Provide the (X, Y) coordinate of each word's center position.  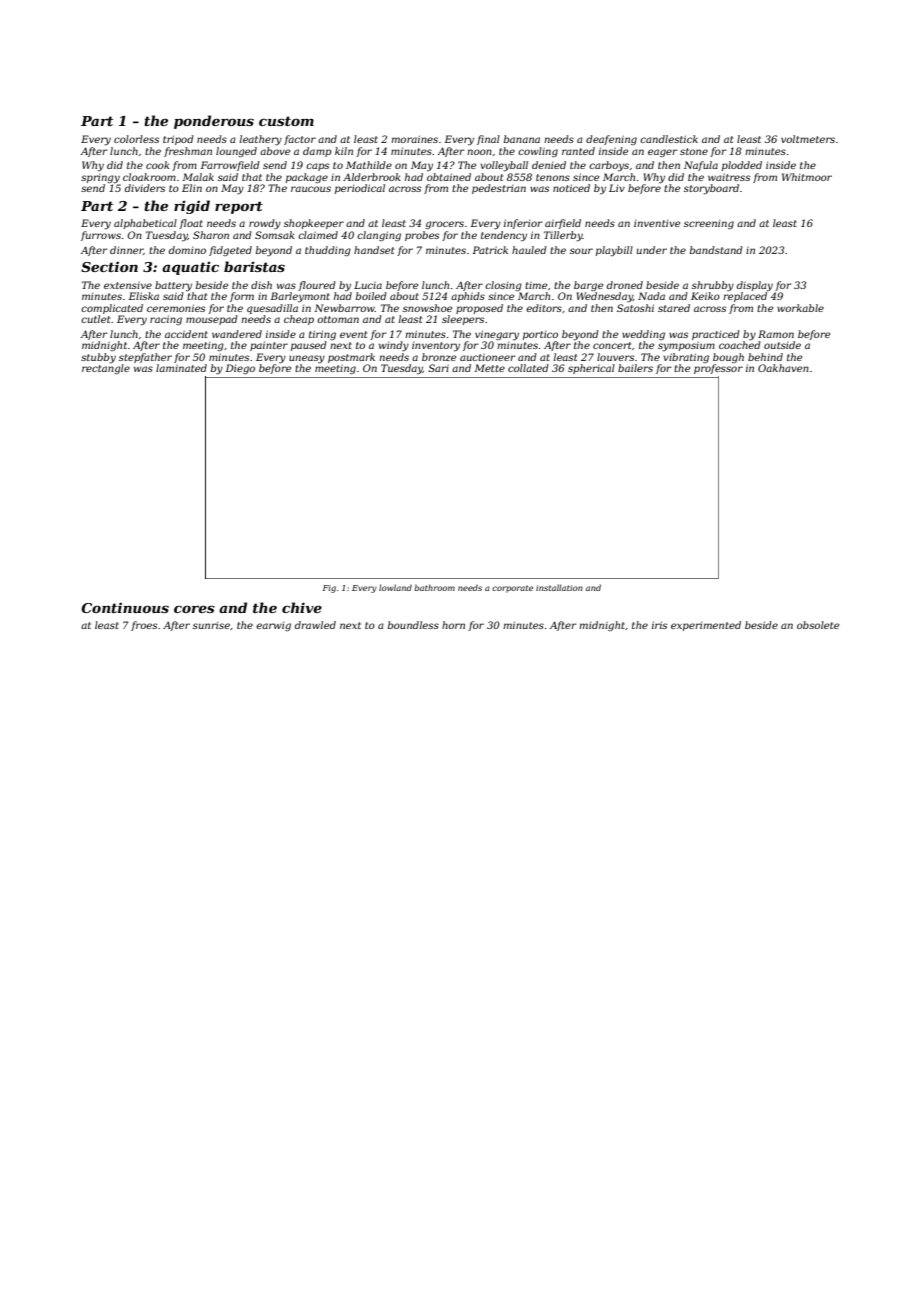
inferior (523, 224)
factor (300, 140)
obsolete (818, 625)
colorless (136, 139)
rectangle (106, 369)
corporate (512, 589)
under (652, 250)
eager (663, 153)
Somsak (275, 235)
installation (559, 587)
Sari (438, 368)
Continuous (125, 607)
